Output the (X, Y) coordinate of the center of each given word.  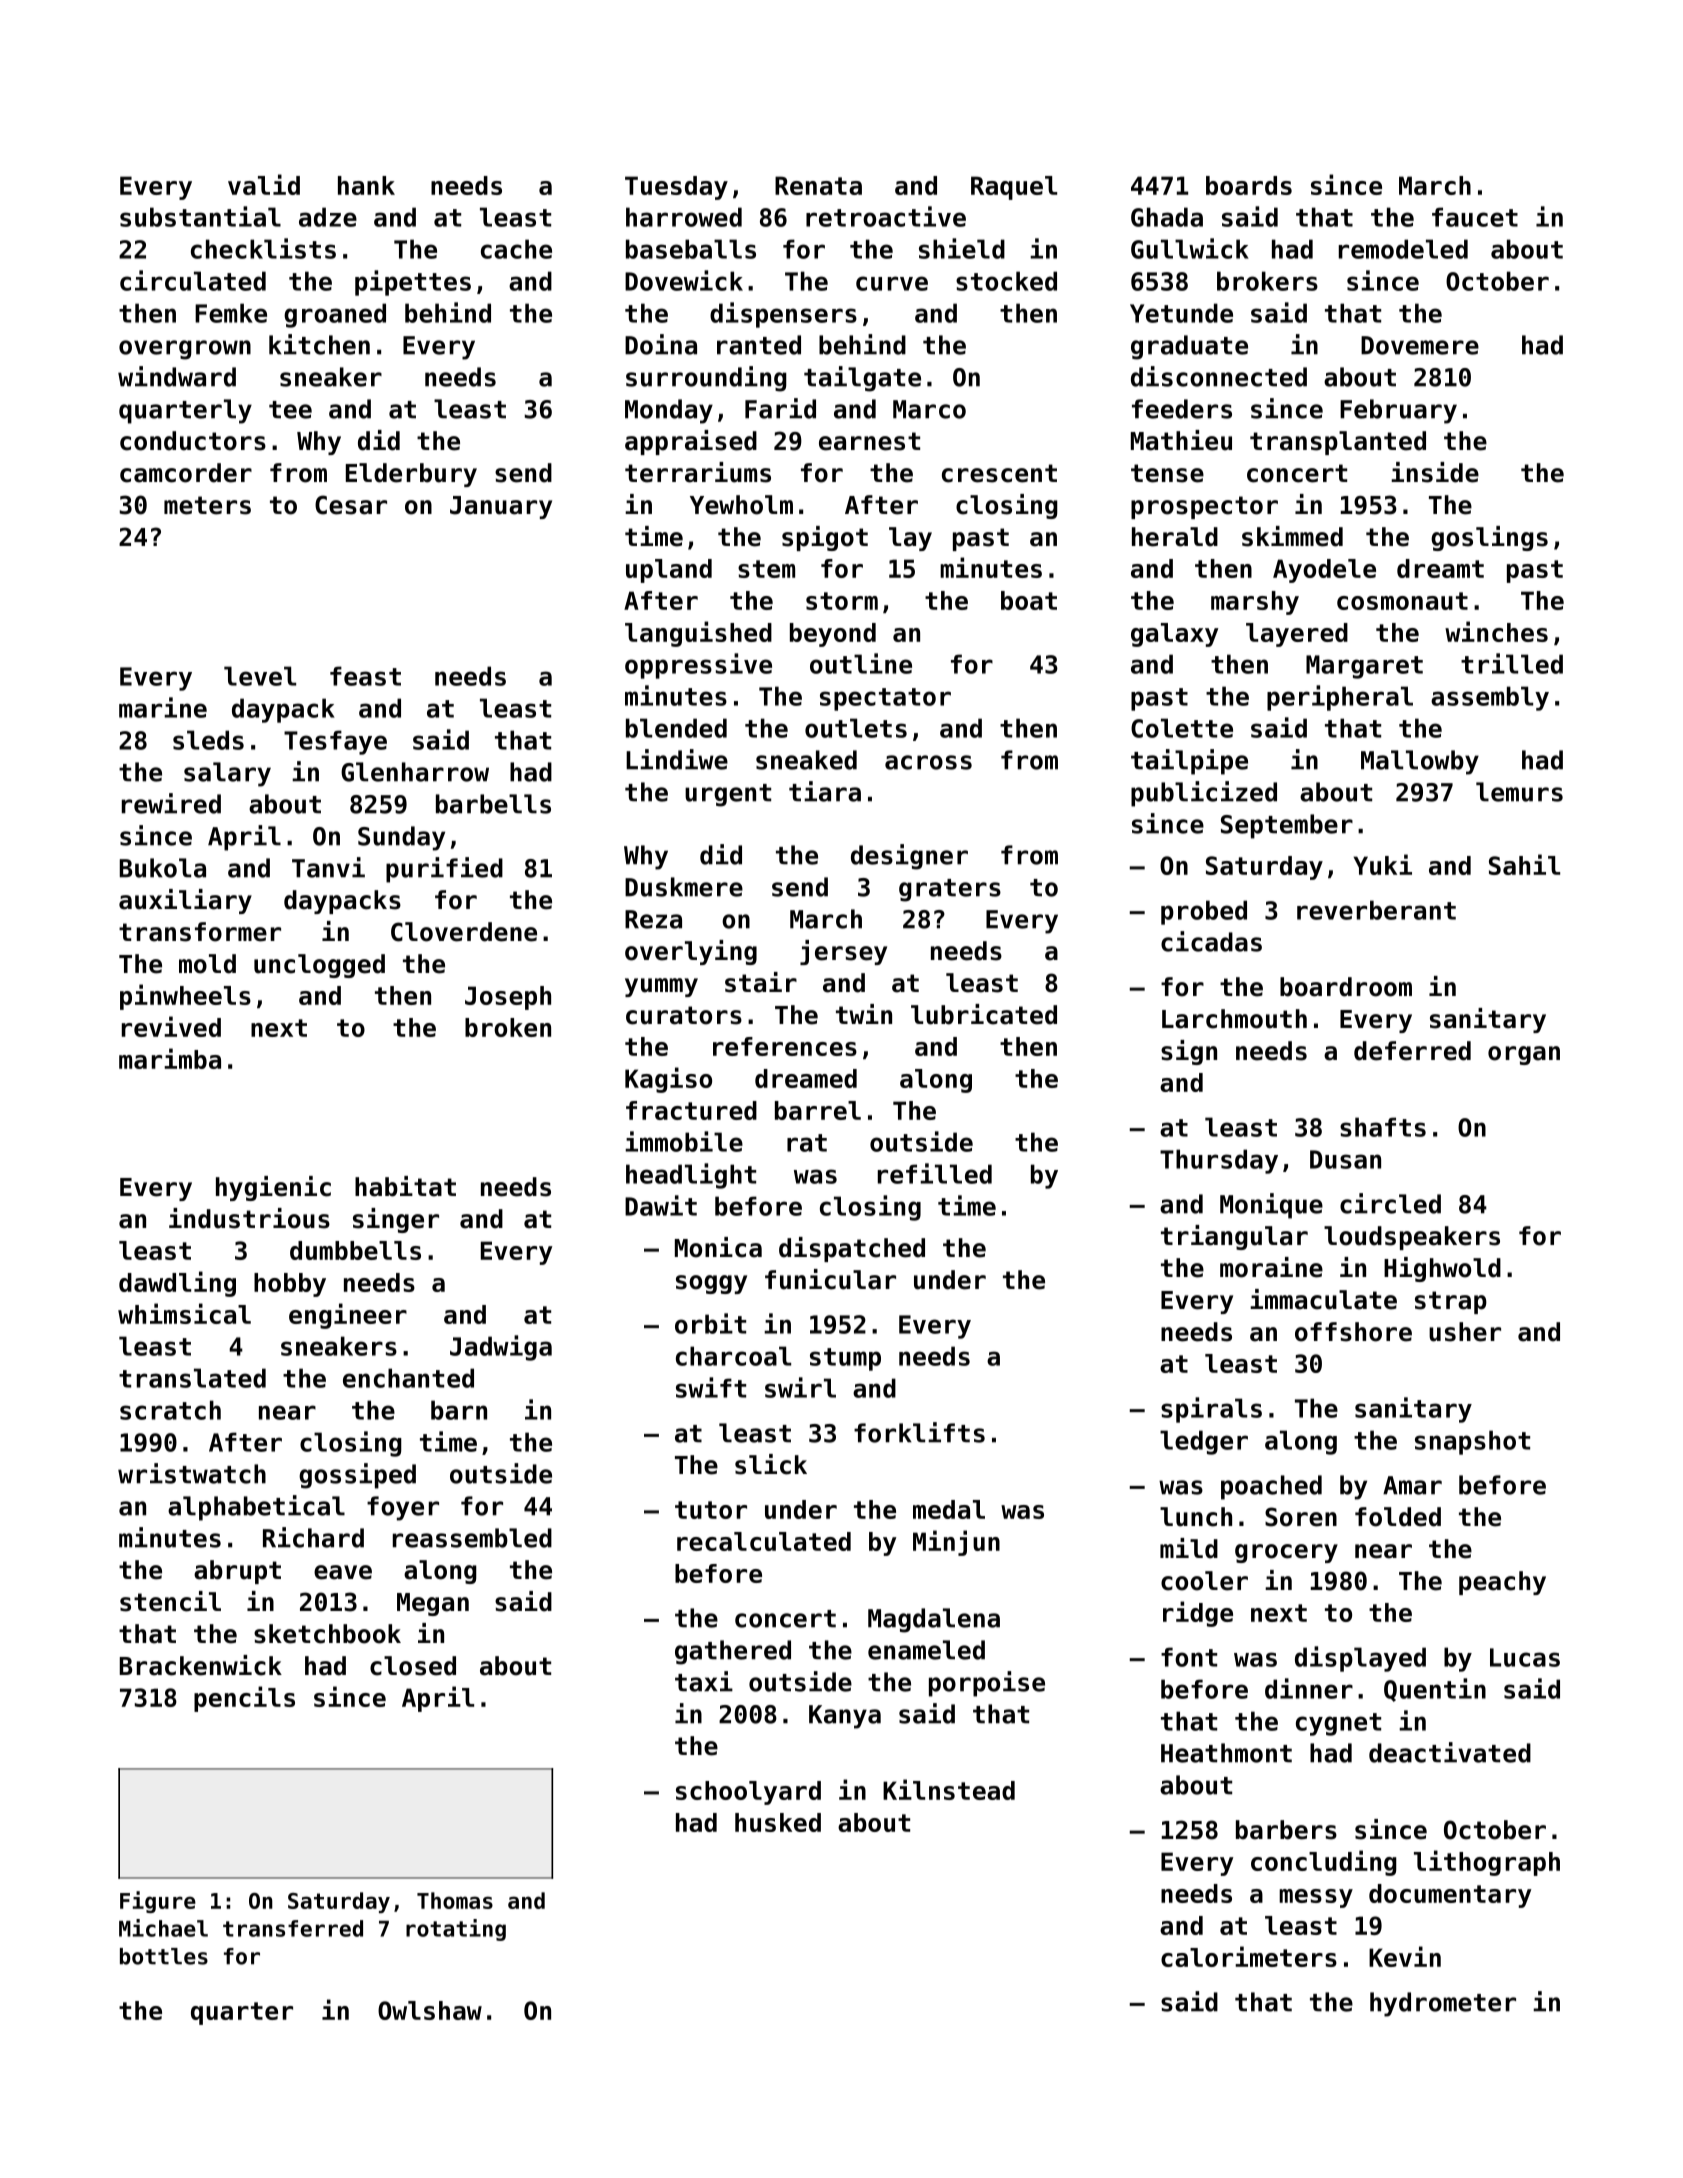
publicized (1204, 794)
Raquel (1014, 188)
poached (1271, 1487)
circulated (193, 280)
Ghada (1167, 217)
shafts (1383, 1127)
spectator (885, 699)
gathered (733, 1652)
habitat (405, 1186)
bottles (164, 1956)
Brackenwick (201, 1665)
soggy (711, 1284)
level (260, 676)
